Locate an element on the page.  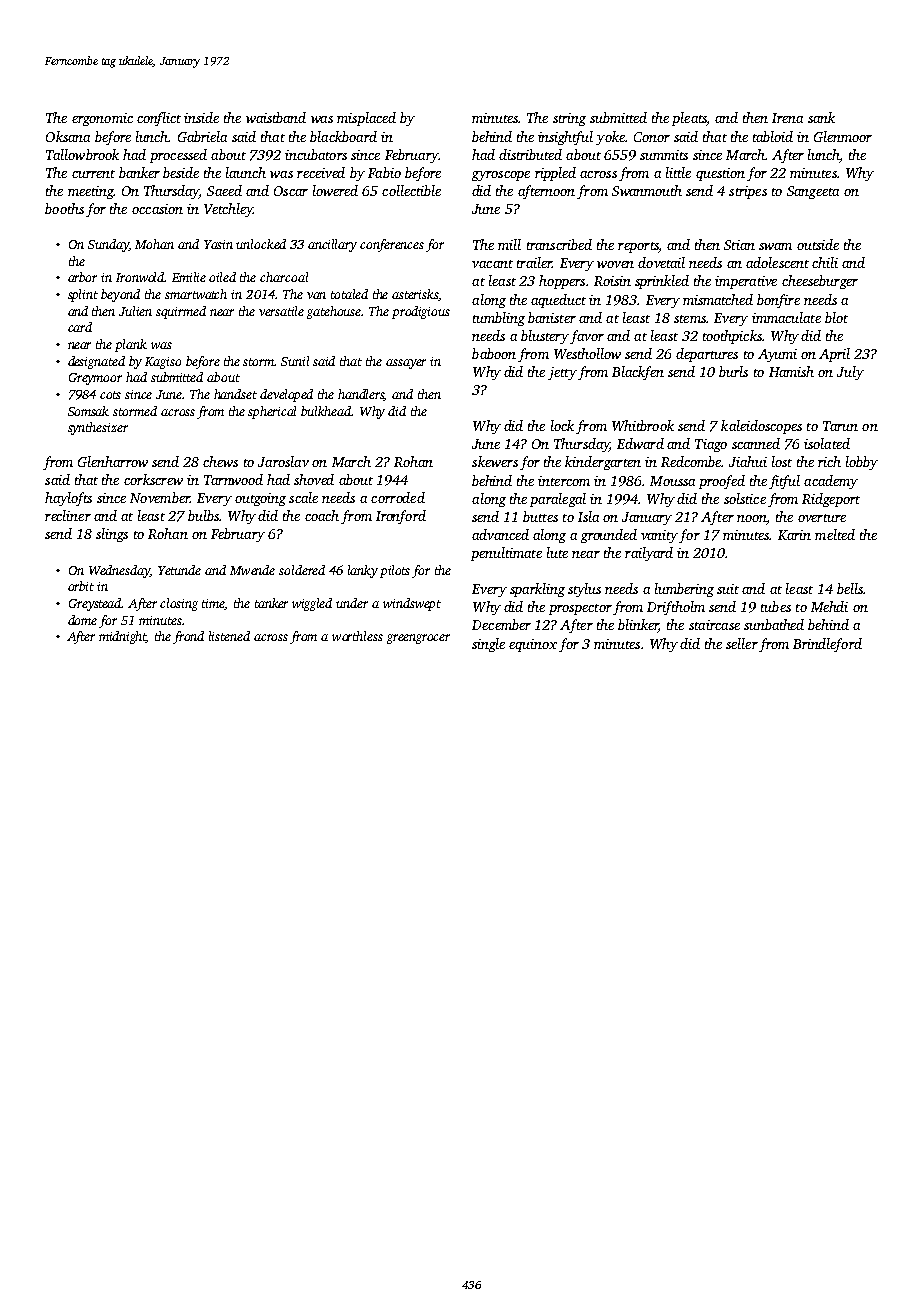
greengrocer is located at coordinates (418, 639).
